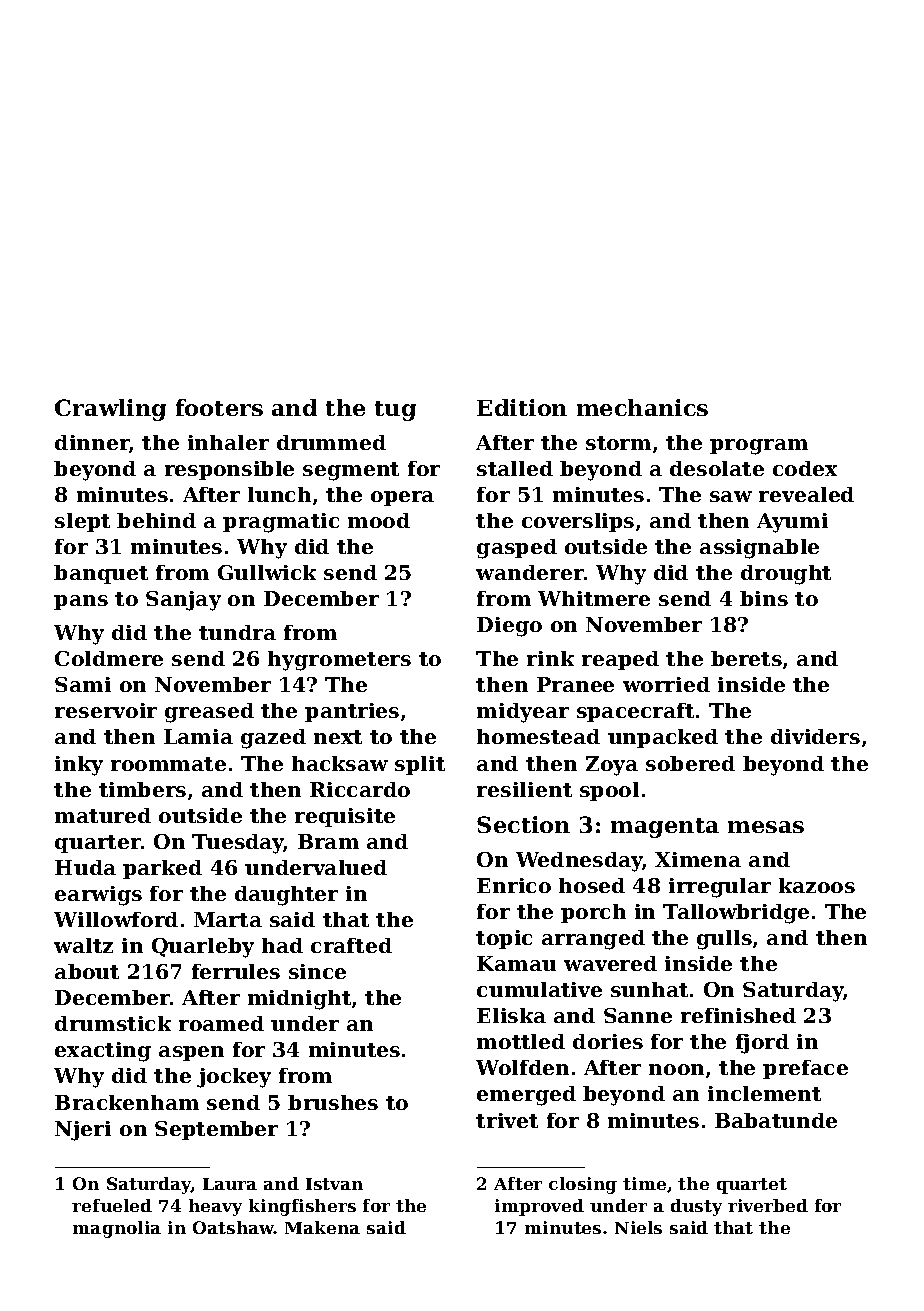 The height and width of the page is (1311, 924). I want to click on fjord, so click(762, 1044).
